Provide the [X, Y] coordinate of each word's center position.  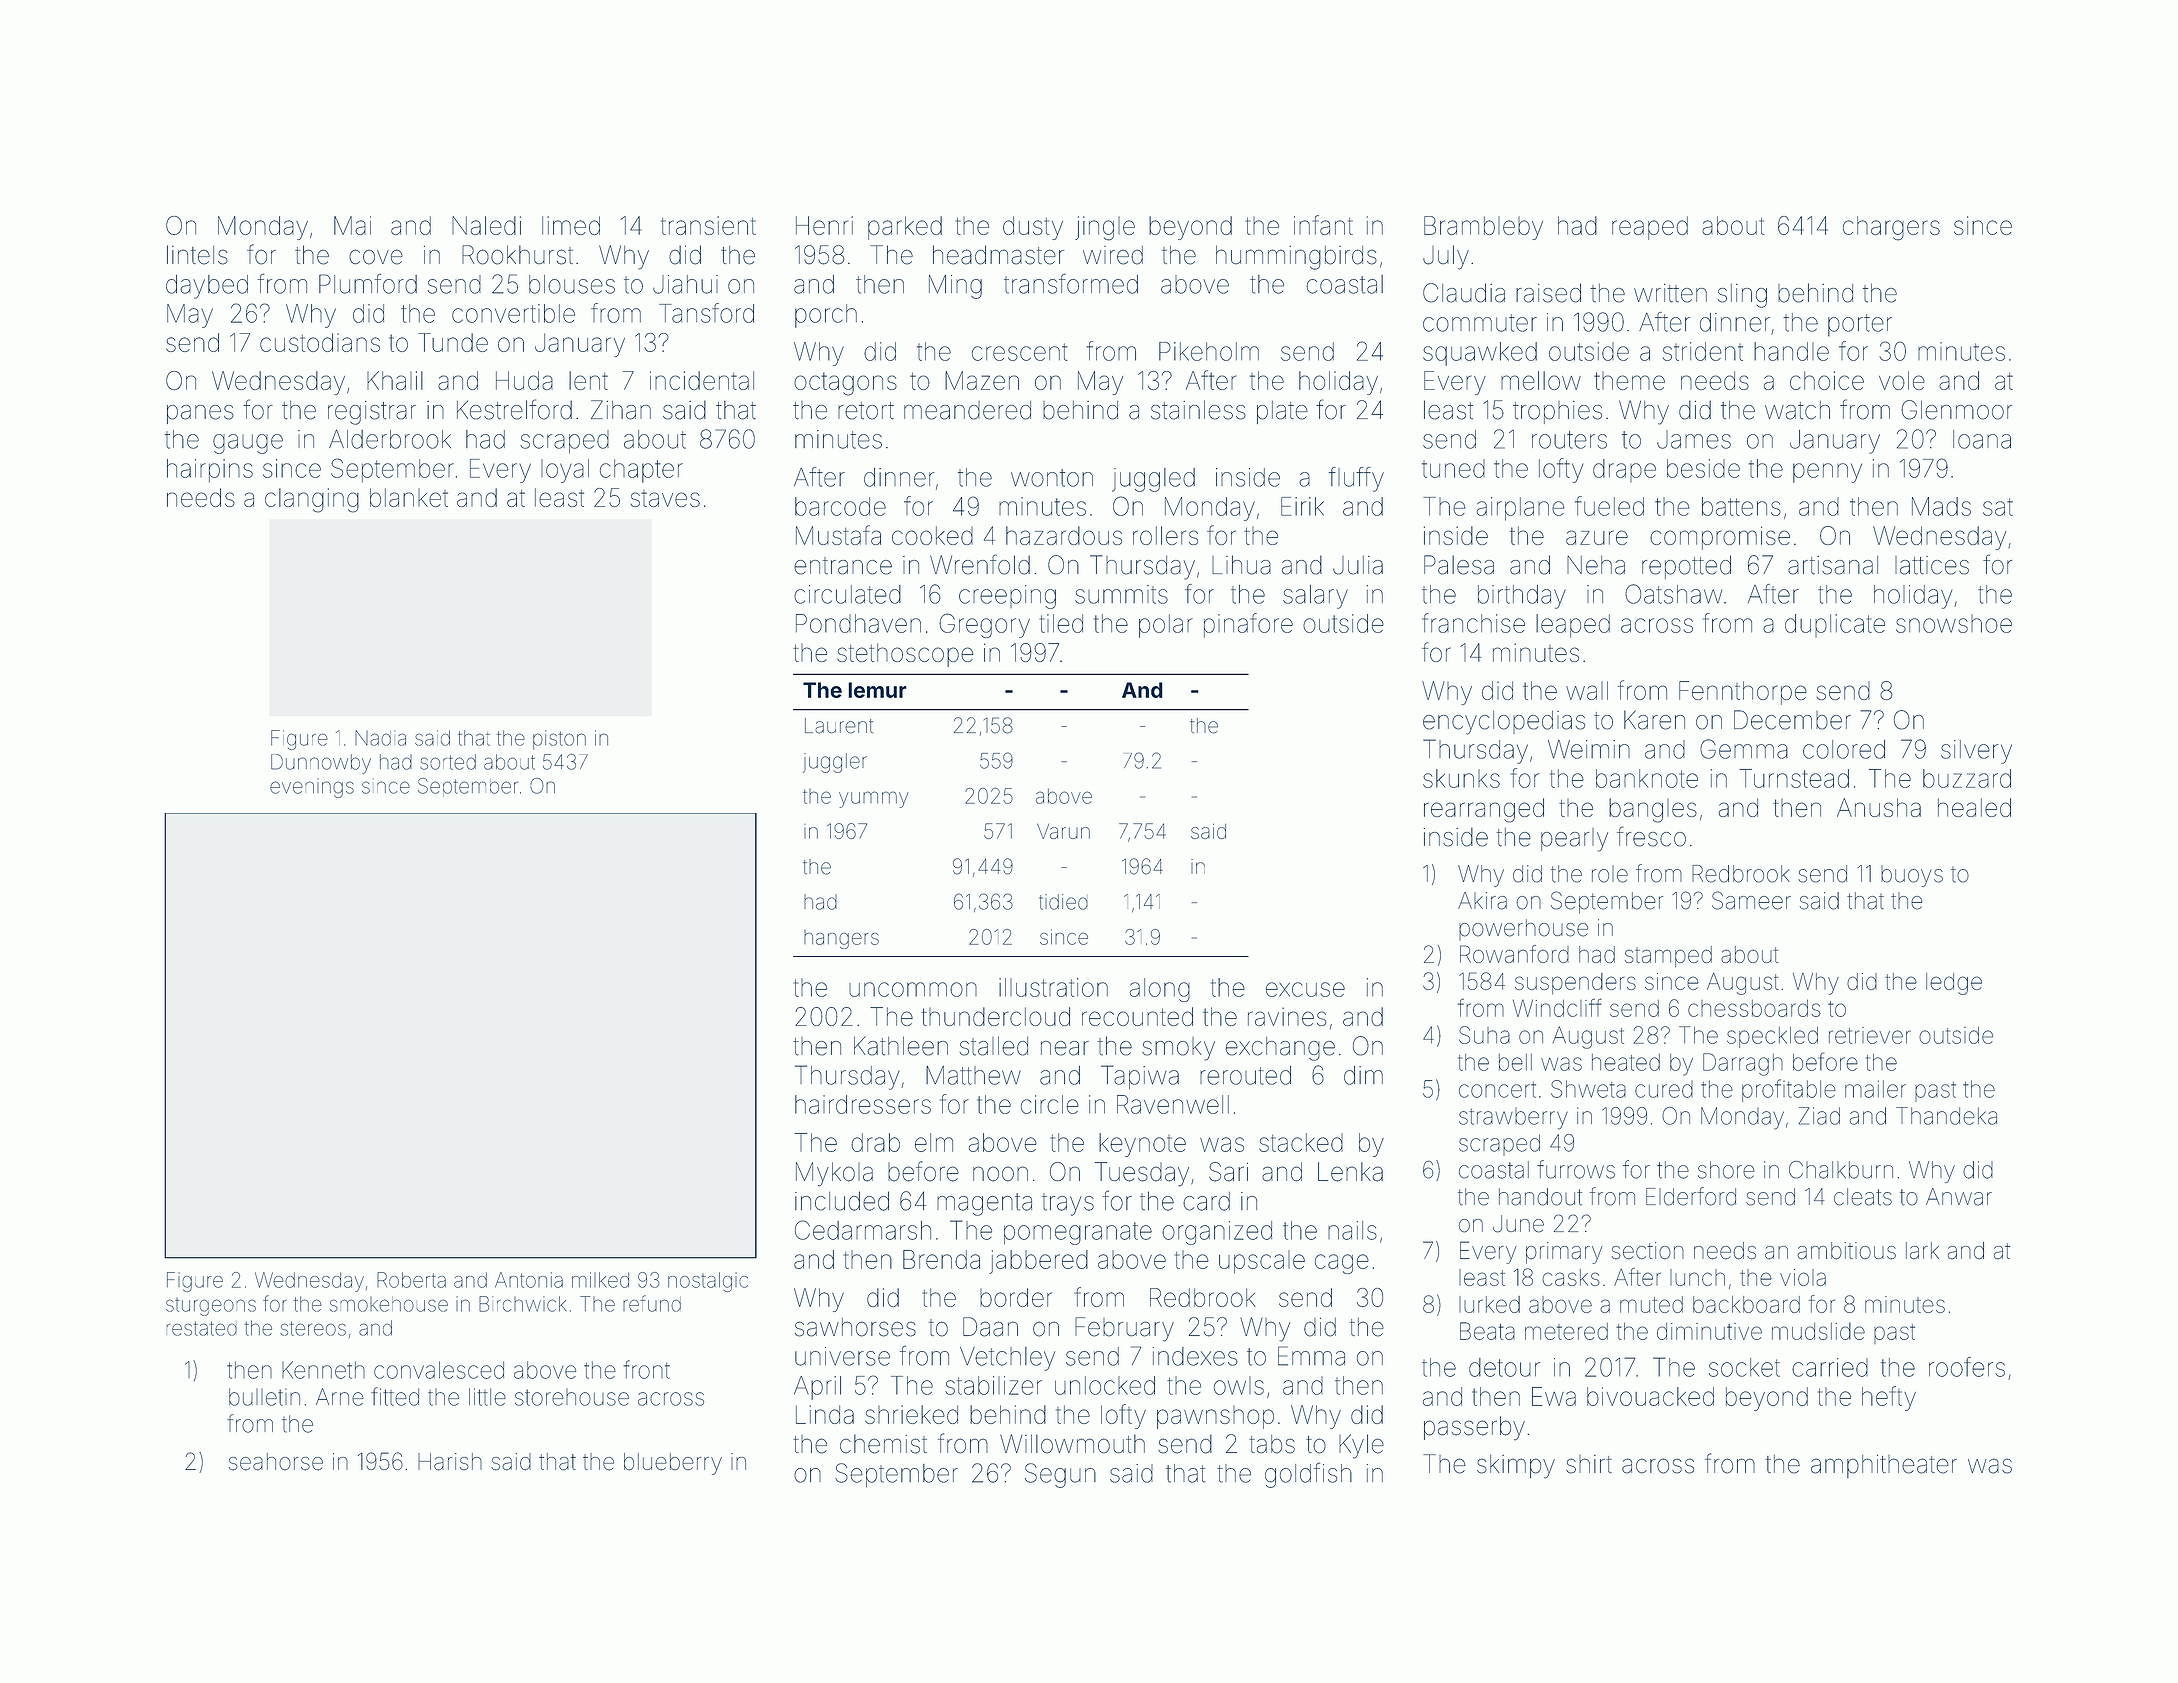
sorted [448, 762]
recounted [1137, 1016]
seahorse [276, 1462]
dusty [1033, 228]
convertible [513, 313]
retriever [1870, 1035]
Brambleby [1483, 228]
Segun [1060, 1475]
